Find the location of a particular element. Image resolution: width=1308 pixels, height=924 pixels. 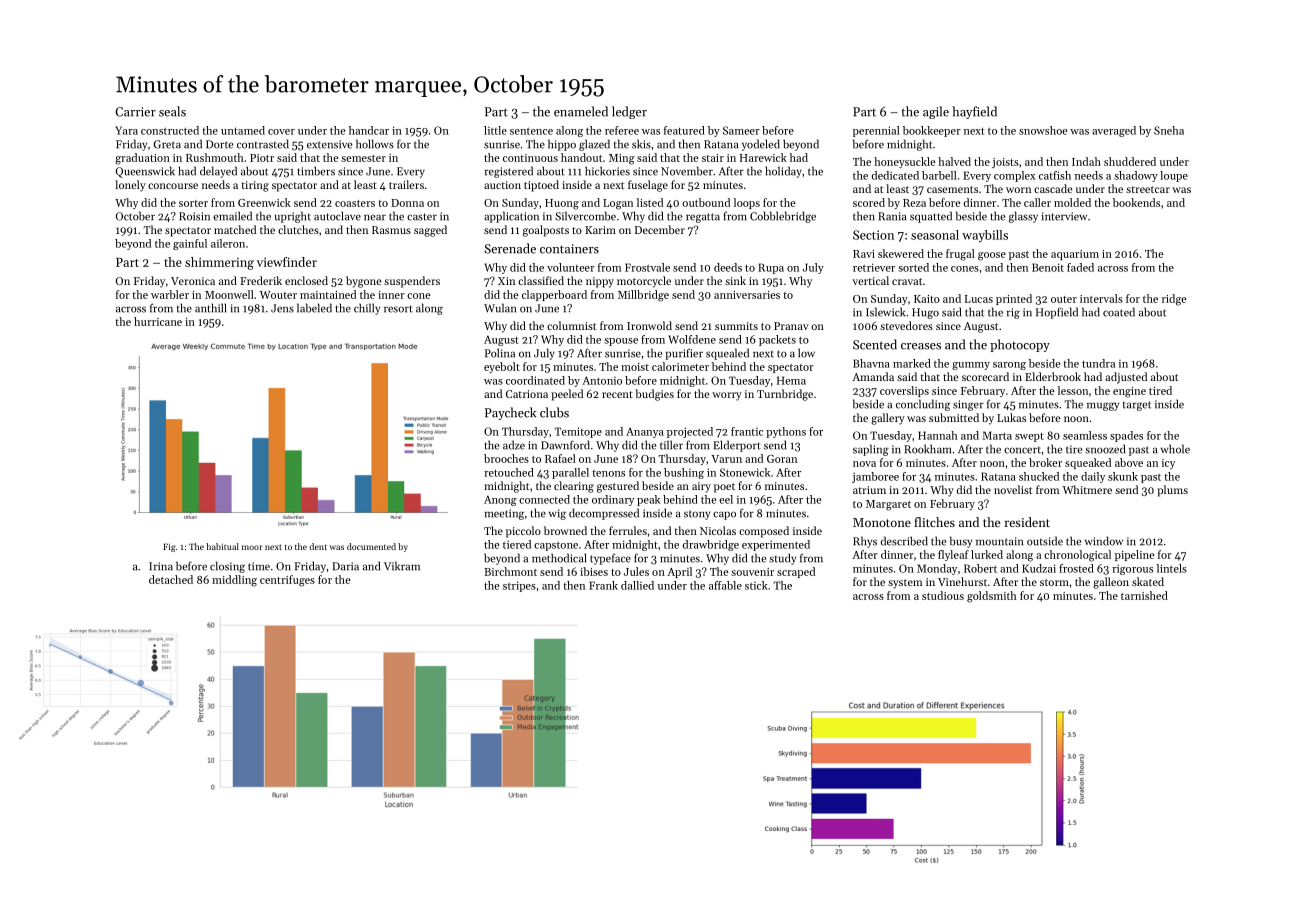

matched is located at coordinates (235, 229).
